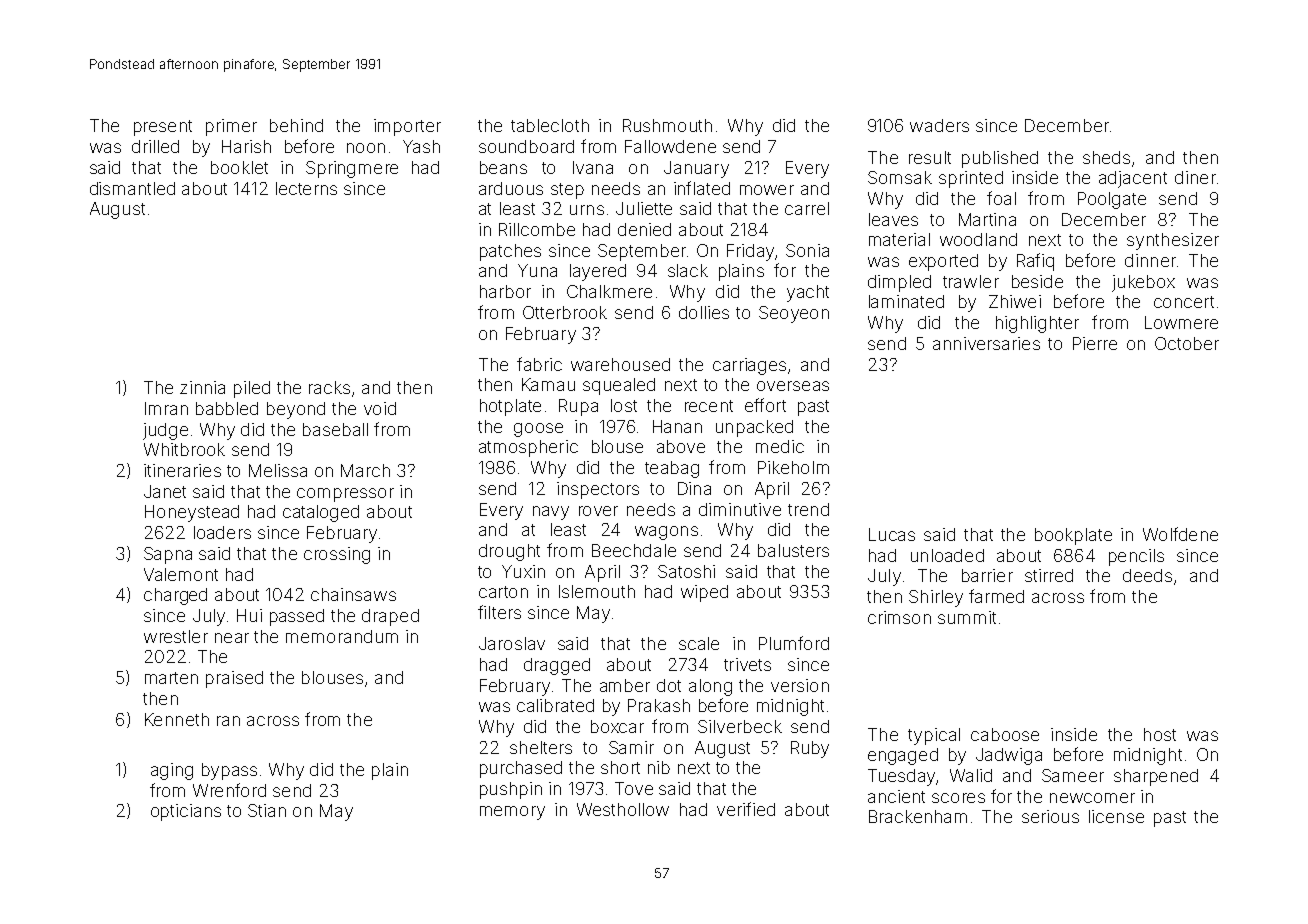  What do you see at coordinates (249, 615) in the screenshot?
I see `Hui` at bounding box center [249, 615].
